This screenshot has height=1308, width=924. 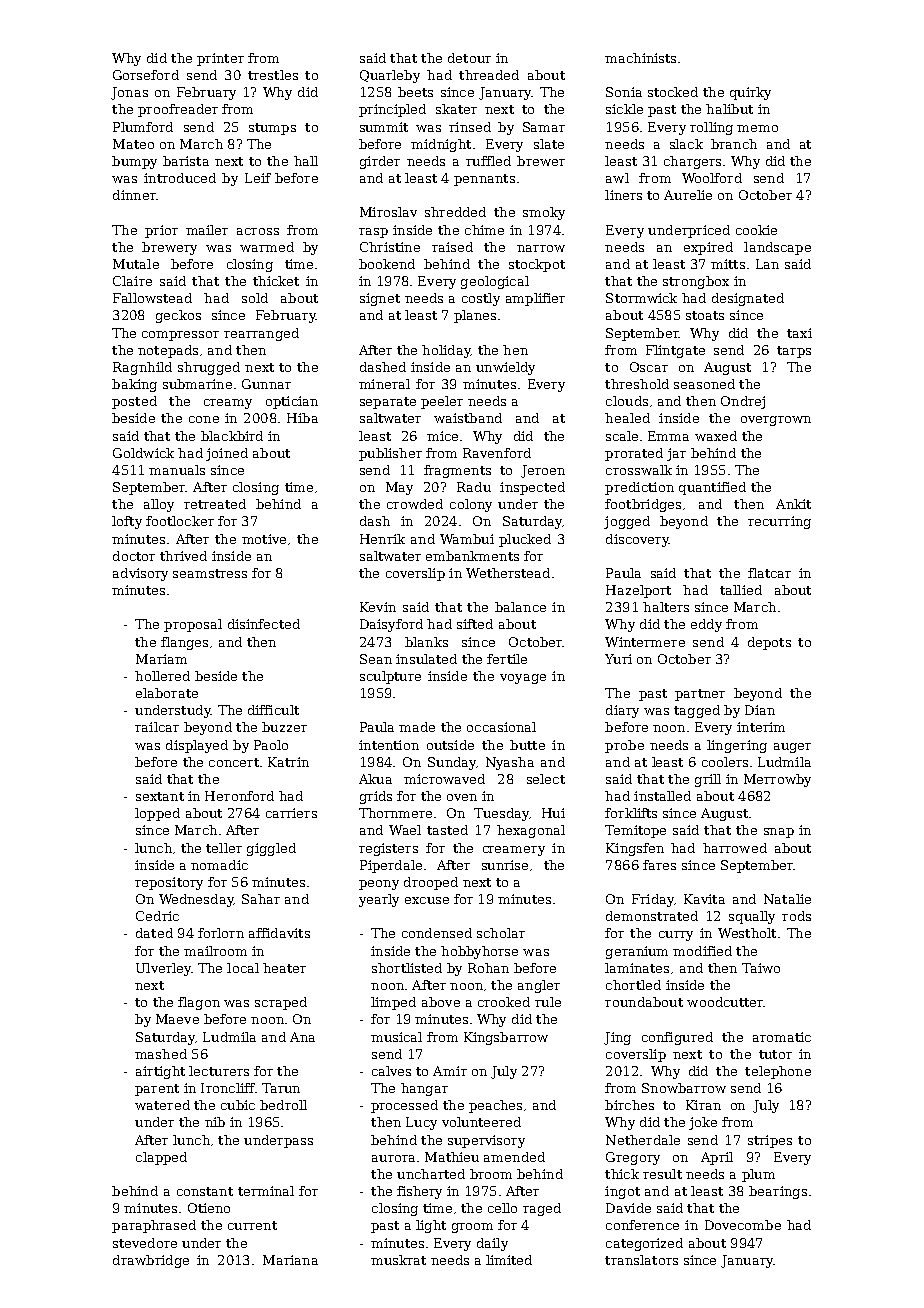 What do you see at coordinates (662, 1174) in the screenshot?
I see `result` at bounding box center [662, 1174].
